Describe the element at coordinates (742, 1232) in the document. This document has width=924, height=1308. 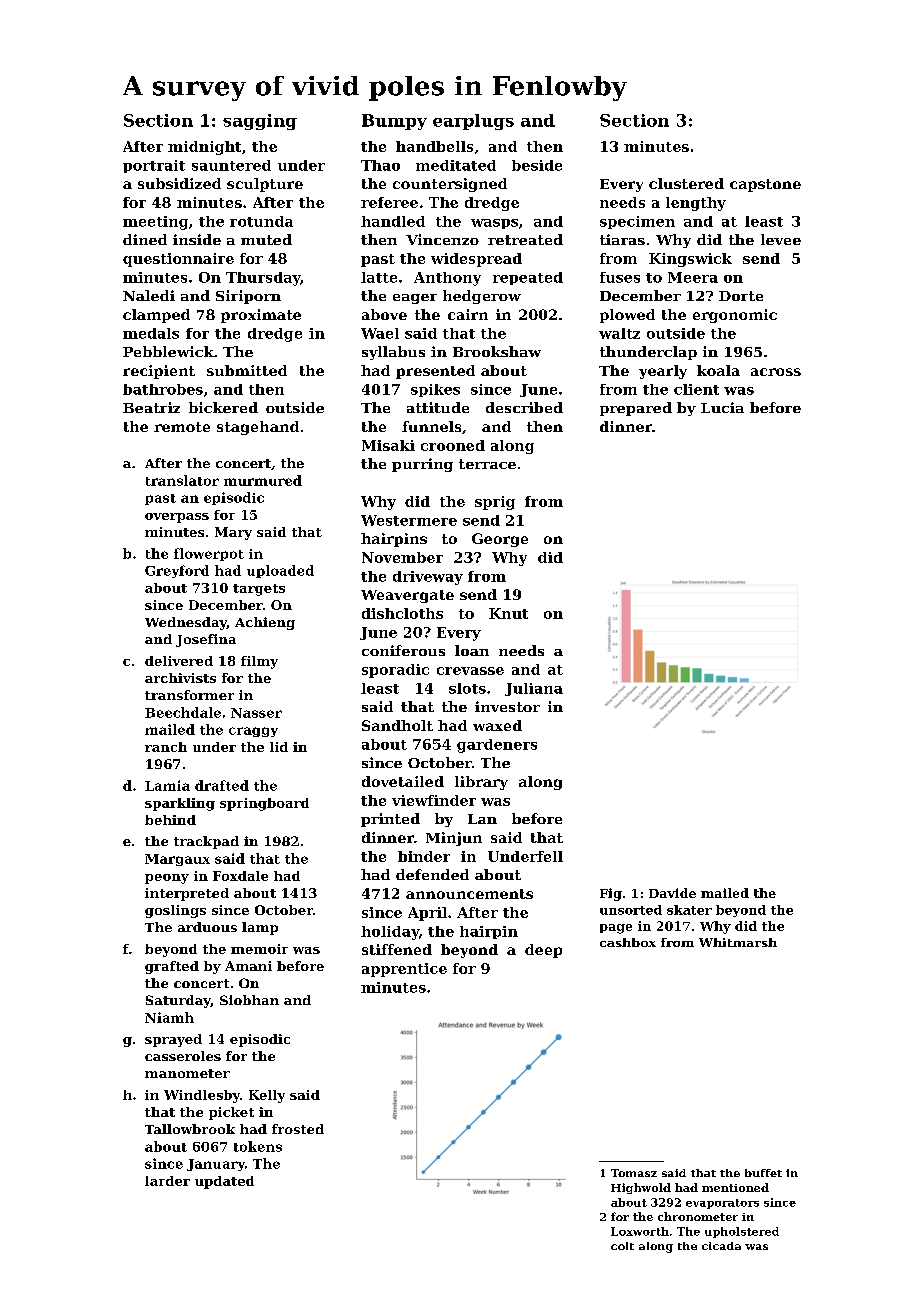
I see `upholstered` at that location.
